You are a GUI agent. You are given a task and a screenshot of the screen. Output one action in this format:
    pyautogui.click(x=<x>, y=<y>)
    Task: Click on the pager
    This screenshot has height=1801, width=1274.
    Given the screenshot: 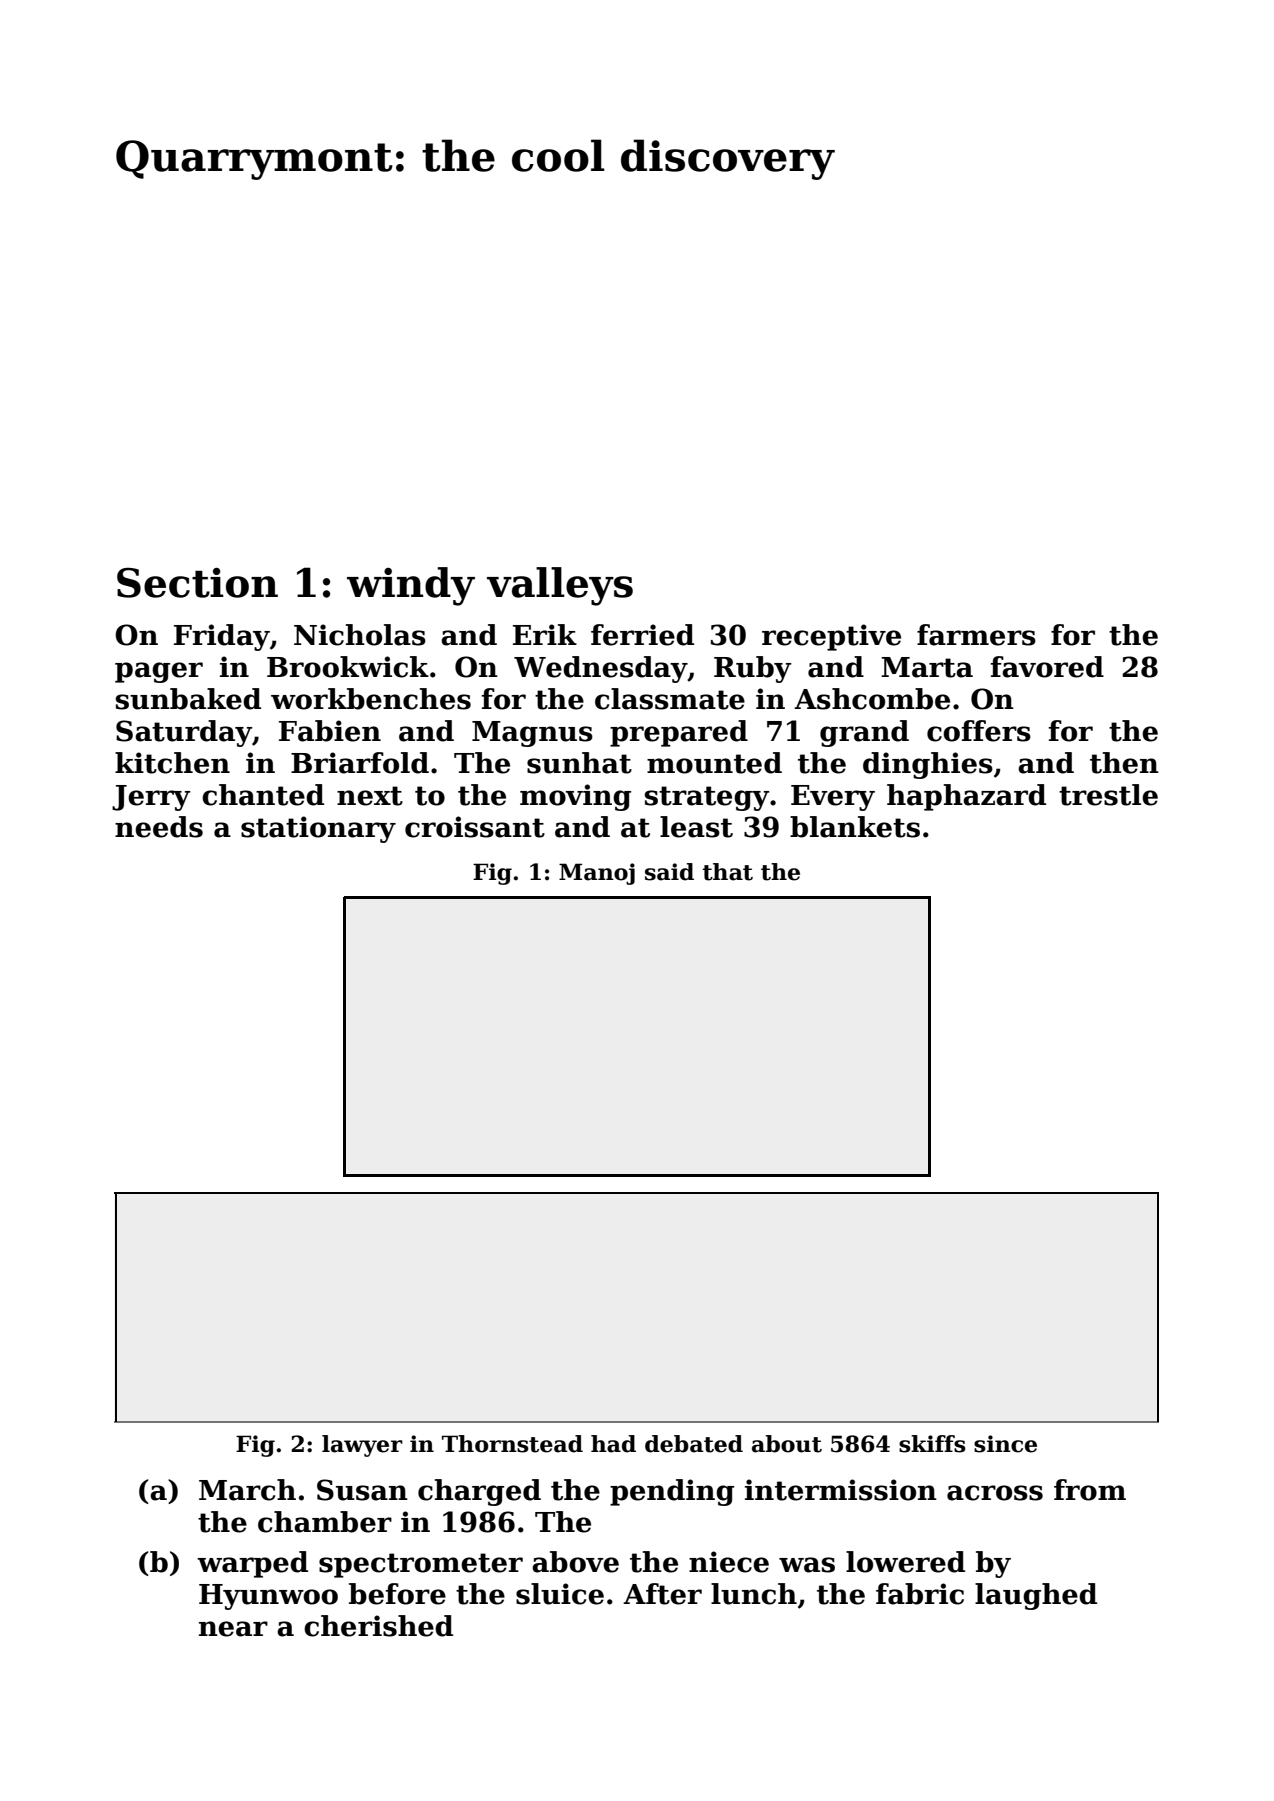 What is the action you would take?
    pyautogui.click(x=159, y=672)
